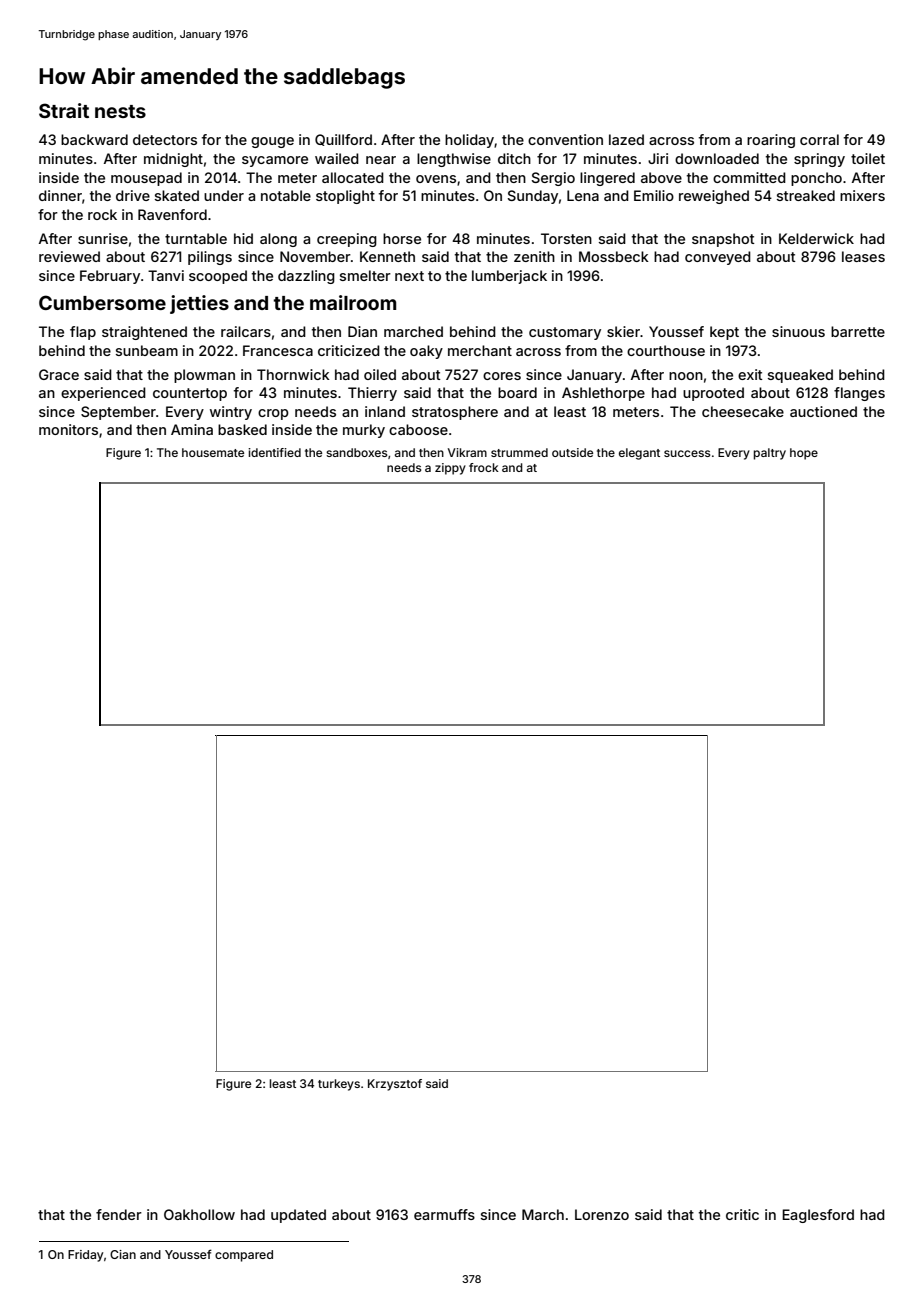 The height and width of the image is (1308, 924). I want to click on housemate, so click(213, 452).
